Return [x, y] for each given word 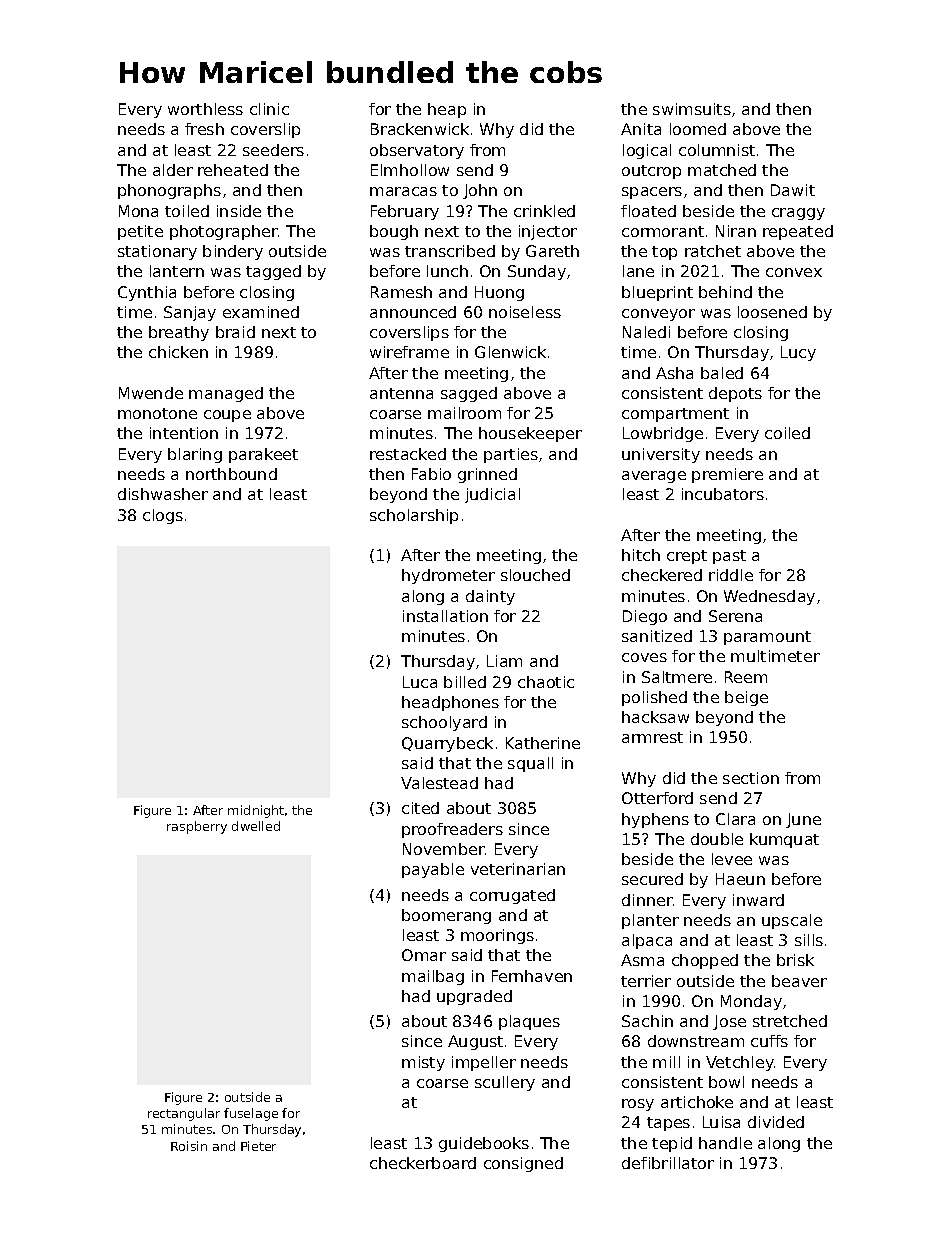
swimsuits [692, 109]
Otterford [657, 798]
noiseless [525, 312]
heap [447, 110]
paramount [767, 638]
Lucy [798, 353]
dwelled [256, 826]
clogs [163, 516]
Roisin [189, 1146]
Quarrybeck [447, 744]
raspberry [197, 827]
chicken [178, 352]
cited [420, 808]
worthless [205, 109]
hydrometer [448, 576]
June [803, 820]
